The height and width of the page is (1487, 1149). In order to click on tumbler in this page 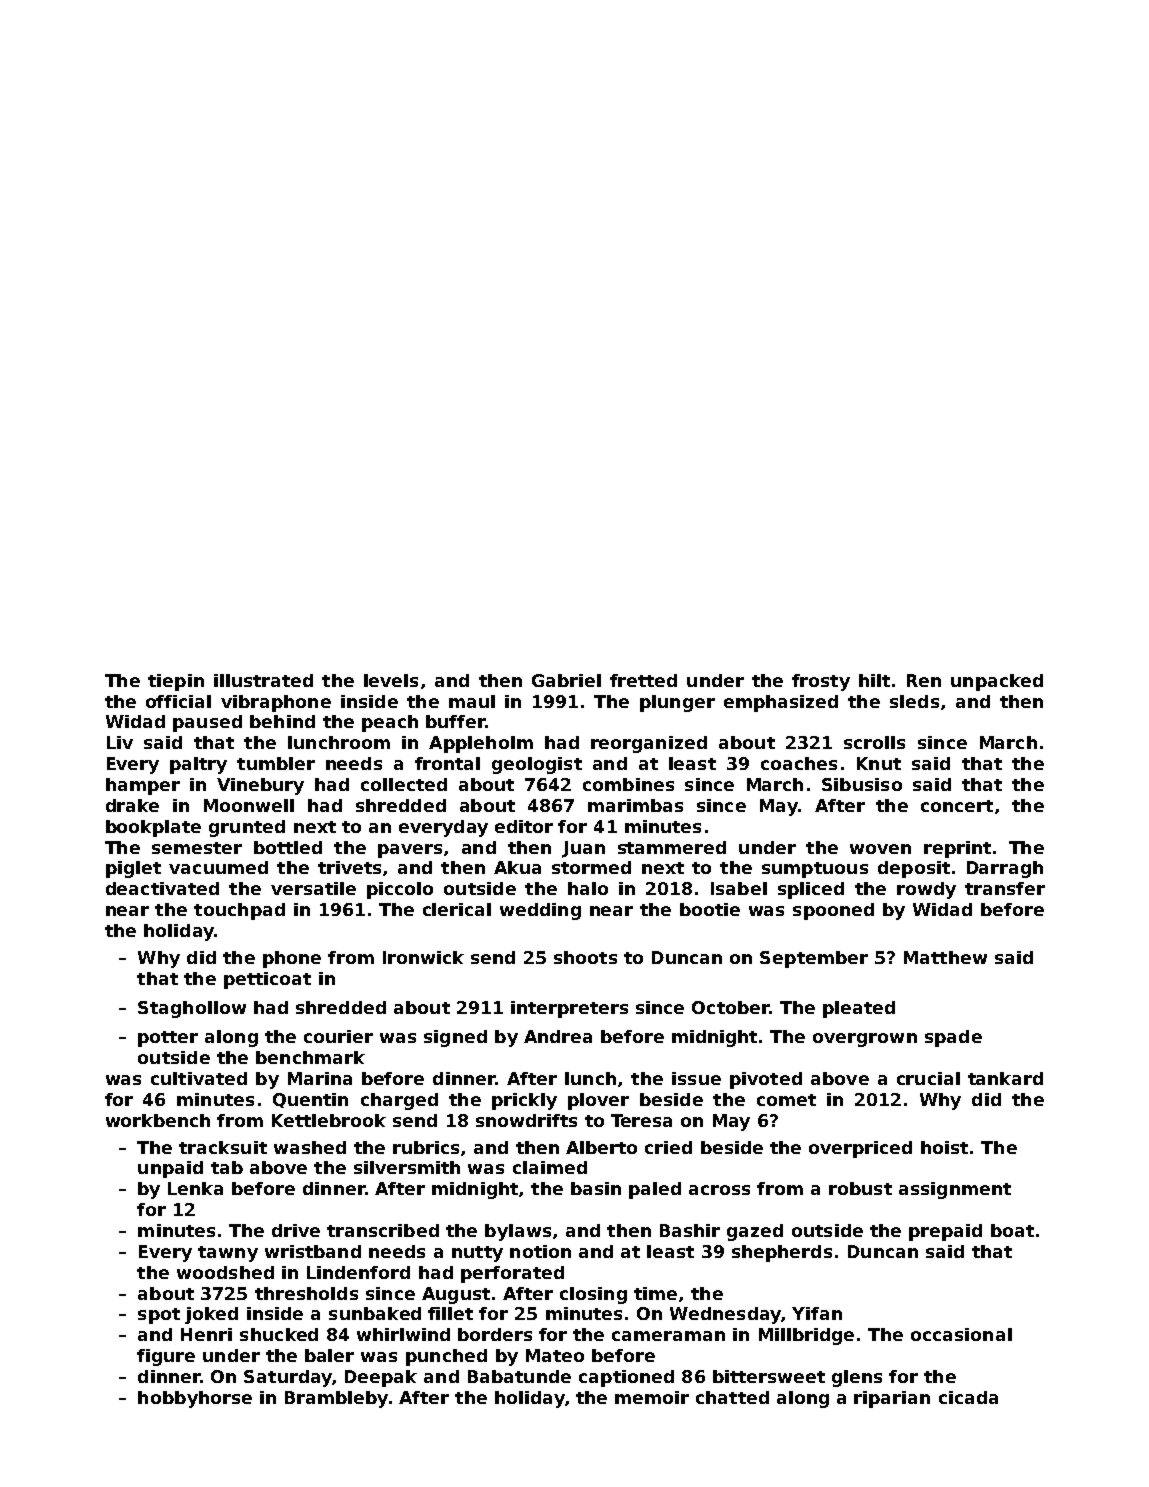, I will do `click(276, 763)`.
